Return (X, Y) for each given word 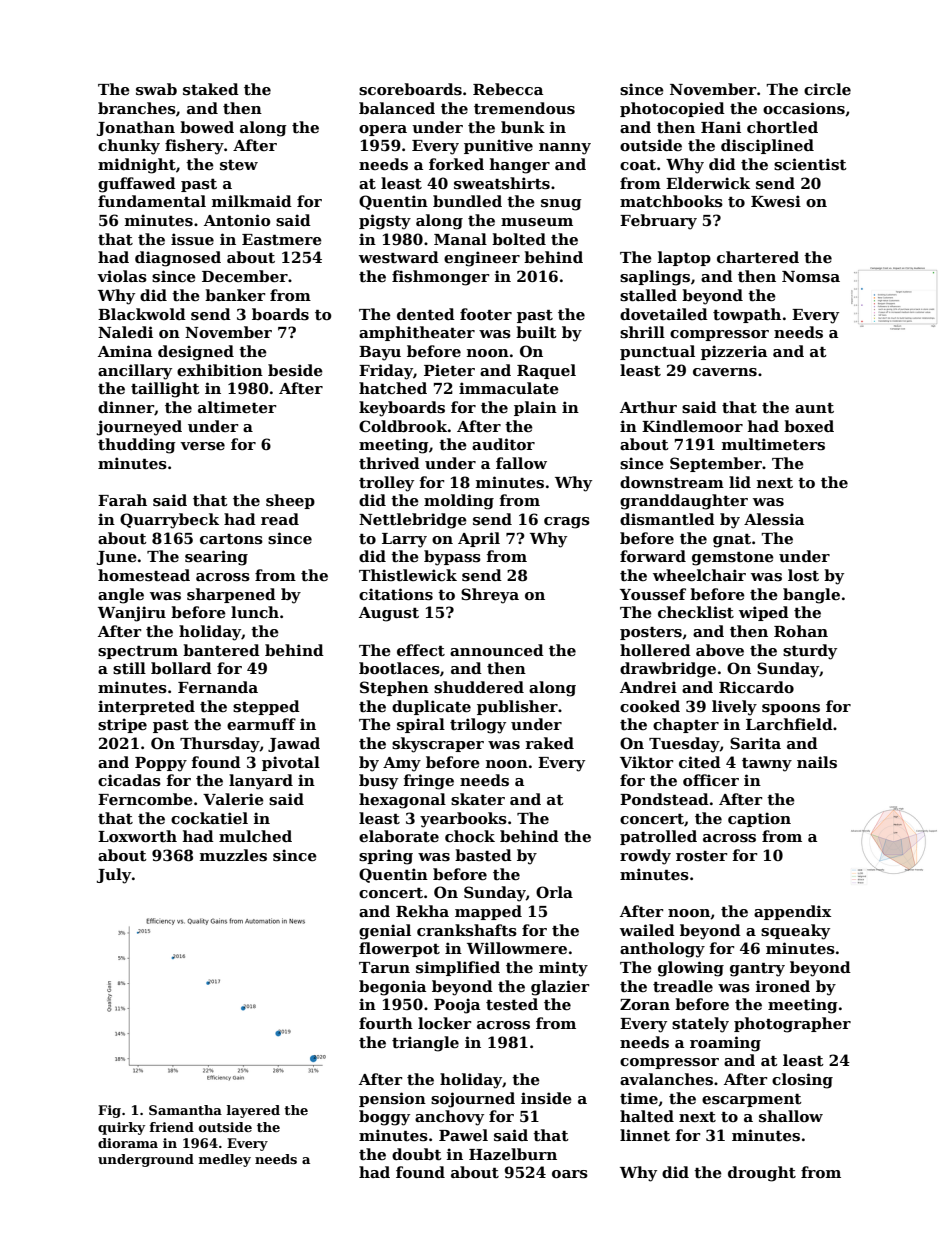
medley (225, 1160)
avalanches (666, 1079)
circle (827, 89)
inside (546, 1098)
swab (156, 89)
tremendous (524, 108)
